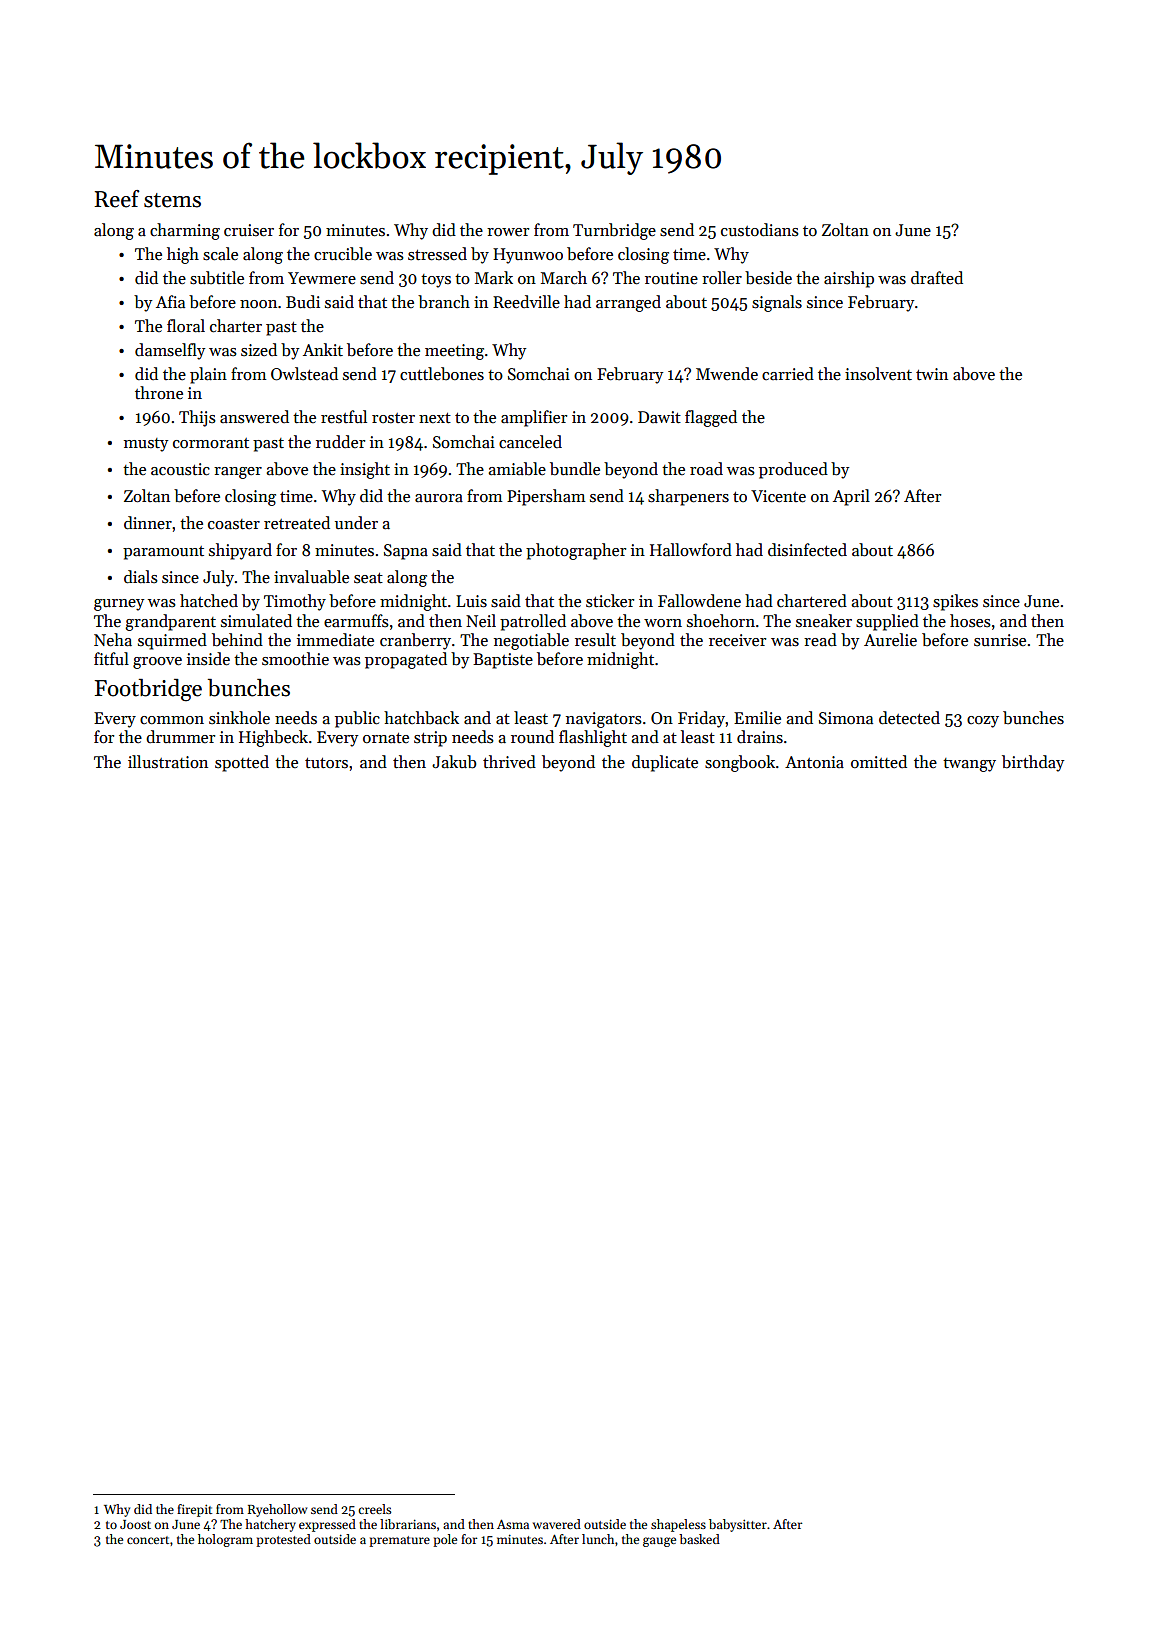 Image resolution: width=1158 pixels, height=1637 pixels. I want to click on receiver, so click(737, 640).
